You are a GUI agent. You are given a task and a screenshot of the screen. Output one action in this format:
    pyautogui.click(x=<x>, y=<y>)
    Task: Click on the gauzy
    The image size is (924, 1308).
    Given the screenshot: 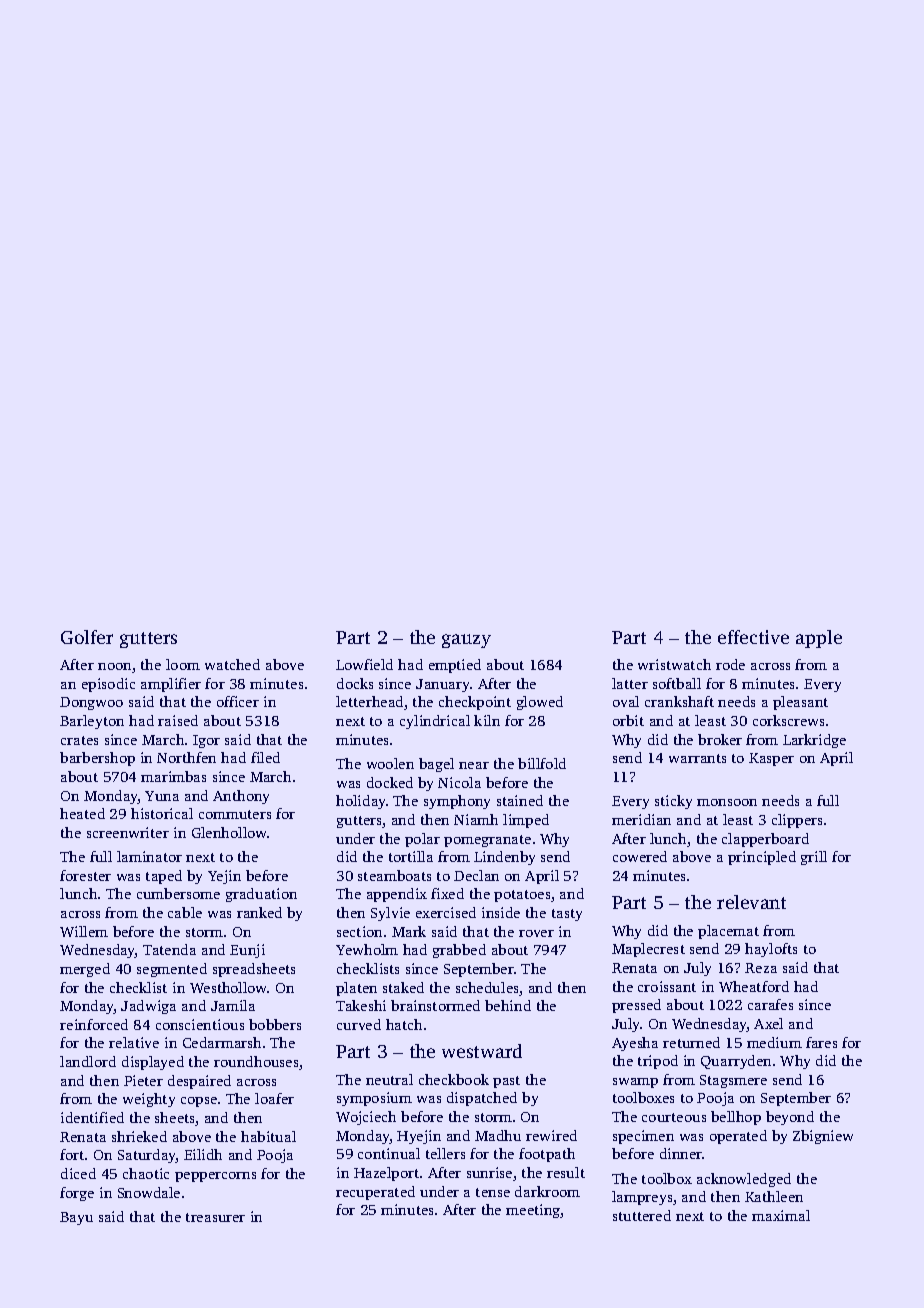 What is the action you would take?
    pyautogui.click(x=466, y=641)
